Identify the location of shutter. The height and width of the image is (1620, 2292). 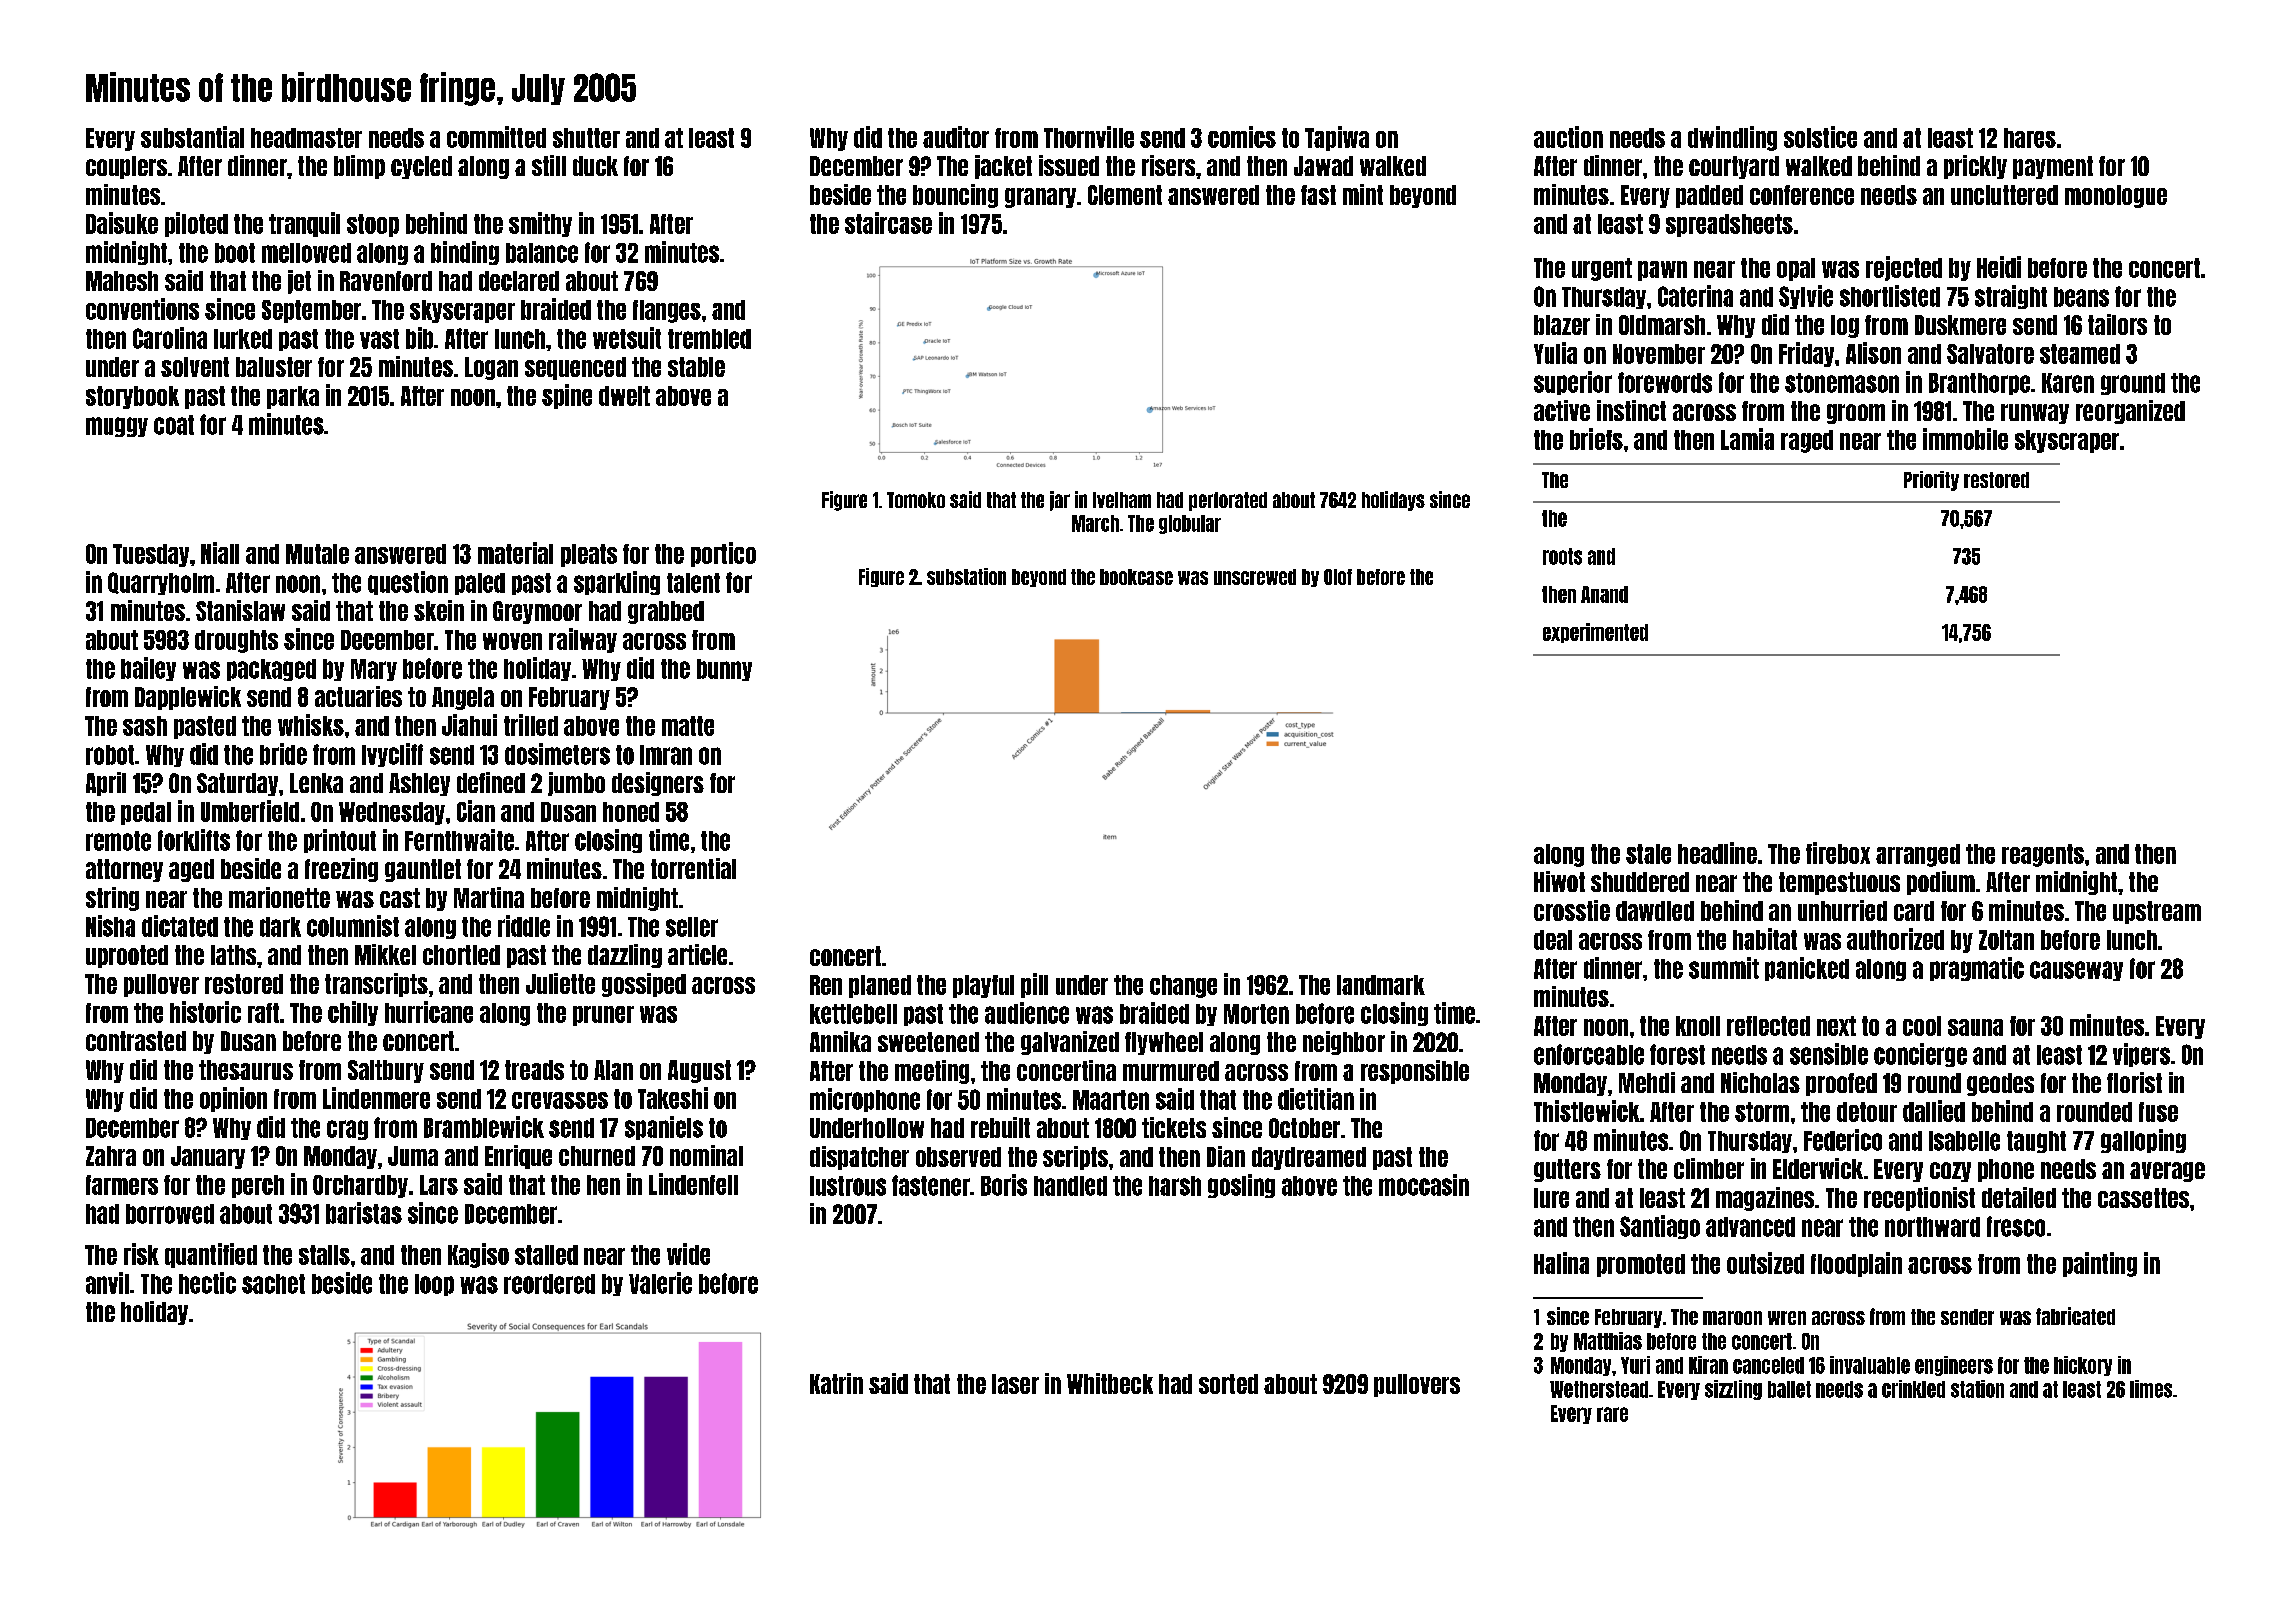
(586, 138).
